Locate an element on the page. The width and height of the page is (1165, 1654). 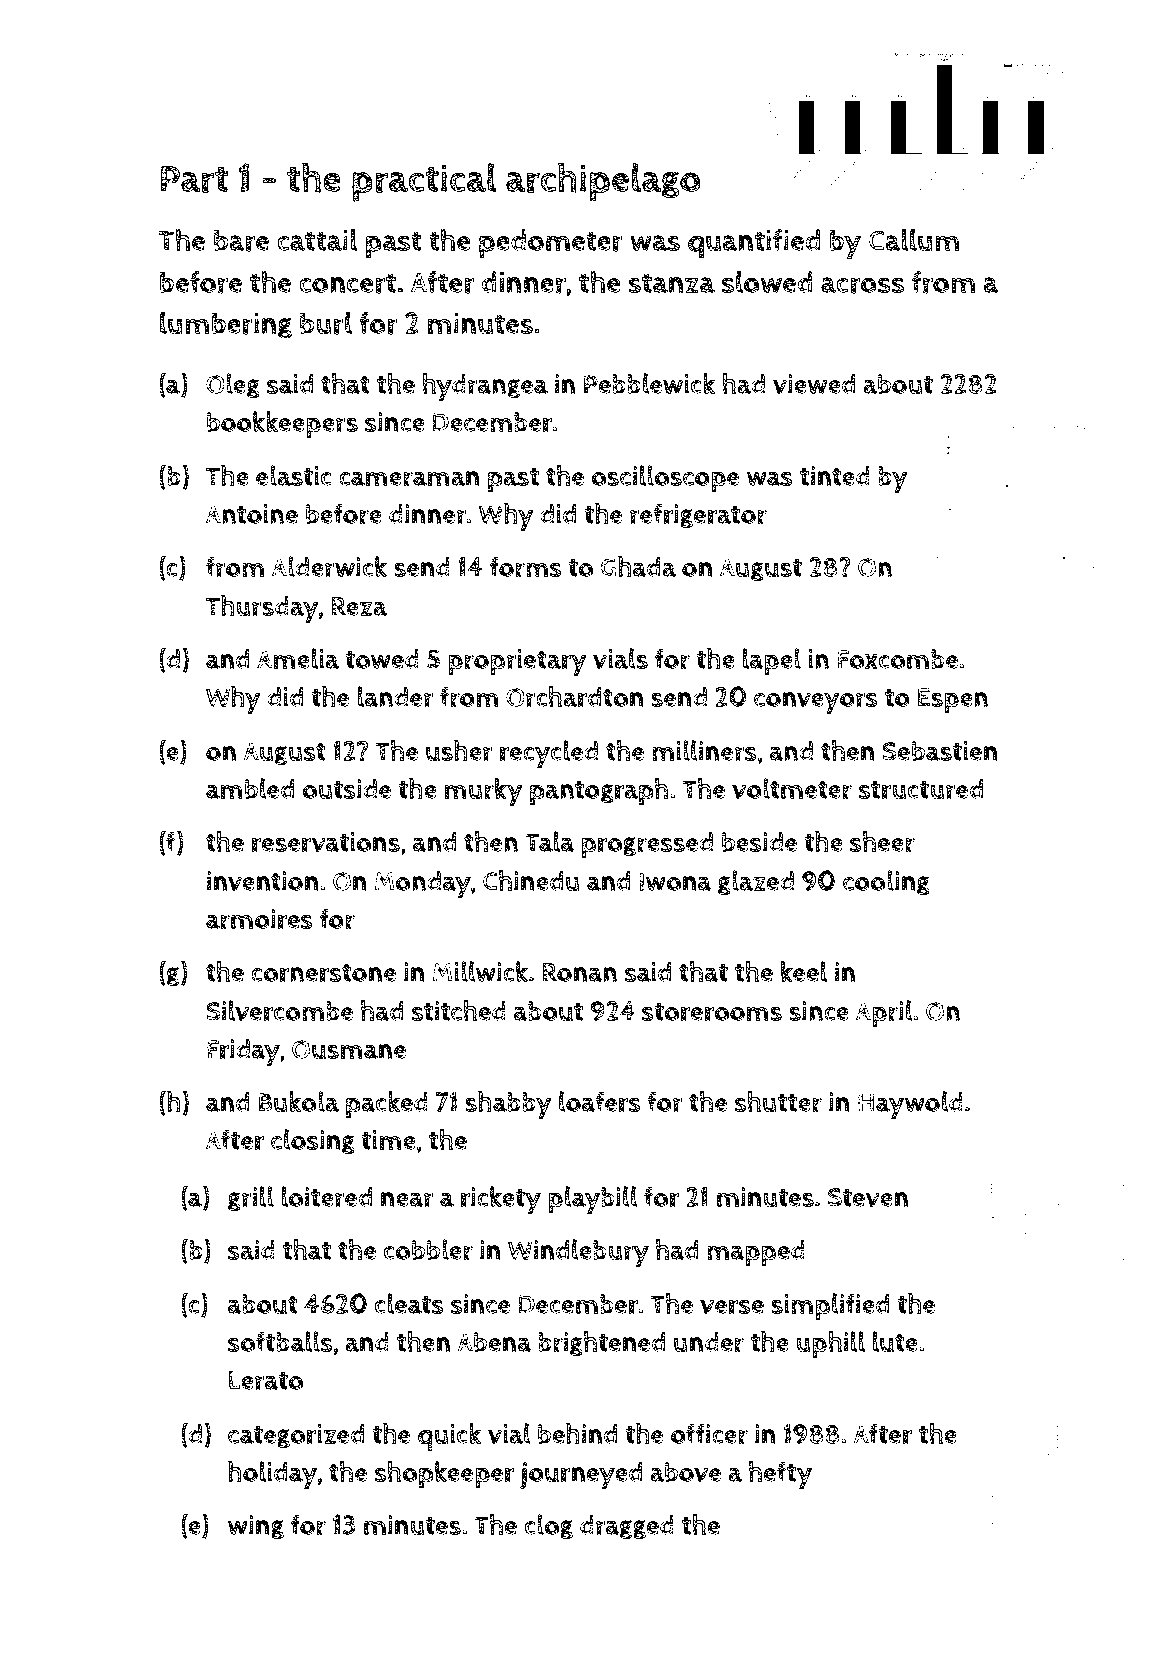
holiday is located at coordinates (272, 1475).
